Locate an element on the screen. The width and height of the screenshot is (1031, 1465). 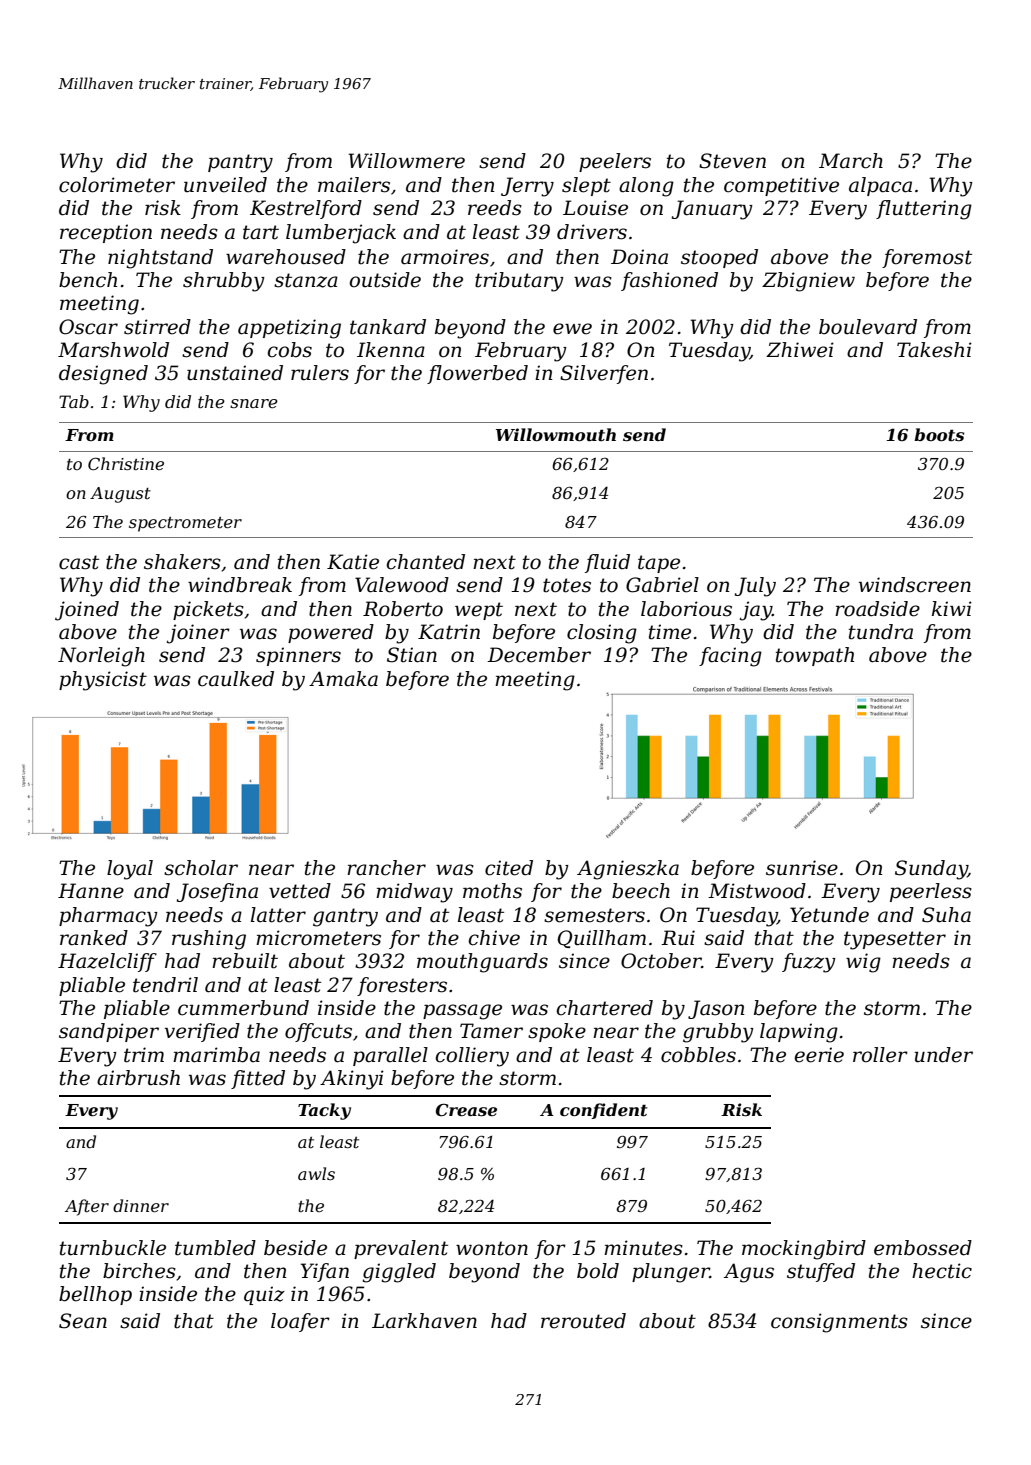
stirred is located at coordinates (157, 327).
